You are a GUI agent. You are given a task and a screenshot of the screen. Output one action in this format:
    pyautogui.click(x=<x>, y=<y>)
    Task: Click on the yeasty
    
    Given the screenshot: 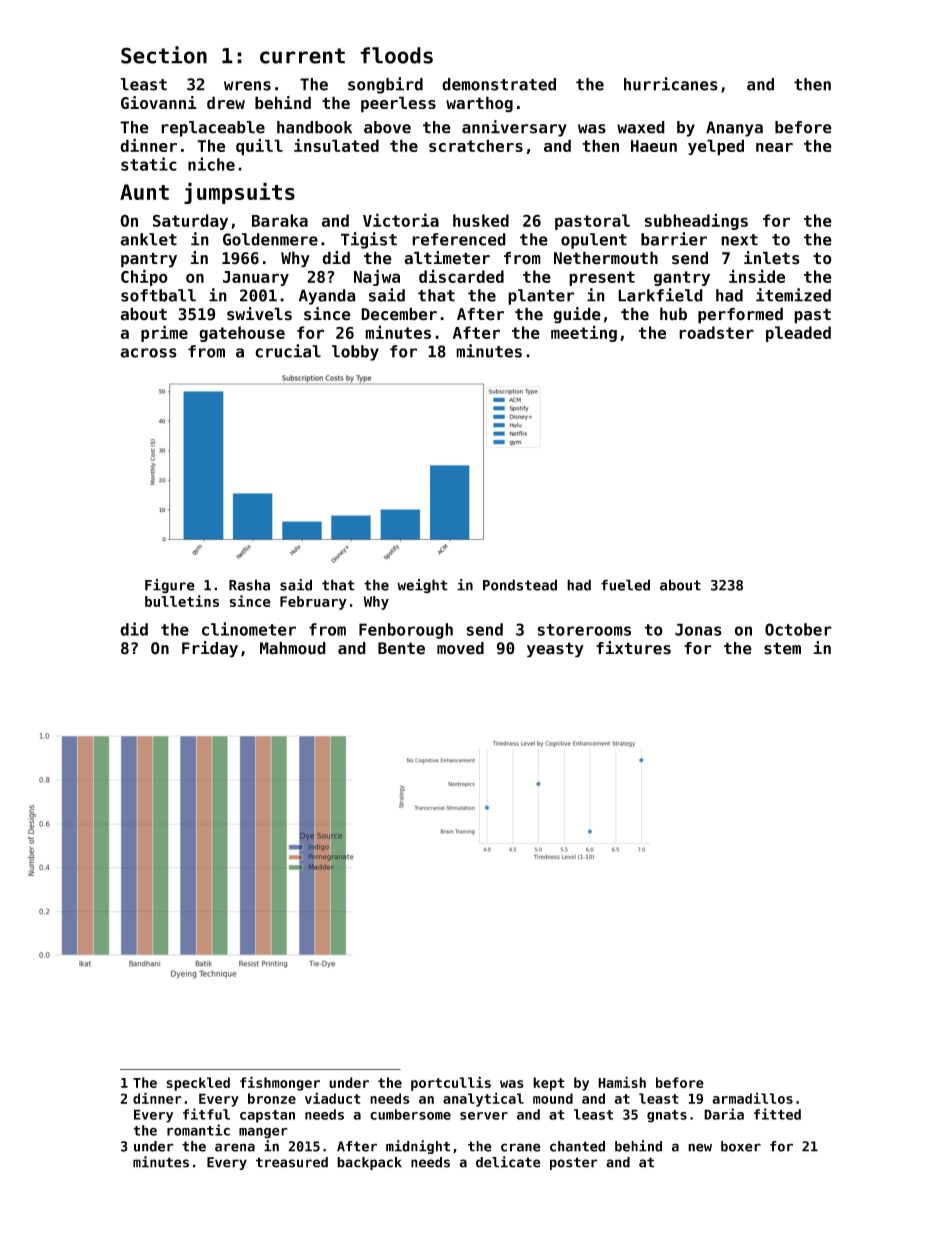 What is the action you would take?
    pyautogui.click(x=555, y=650)
